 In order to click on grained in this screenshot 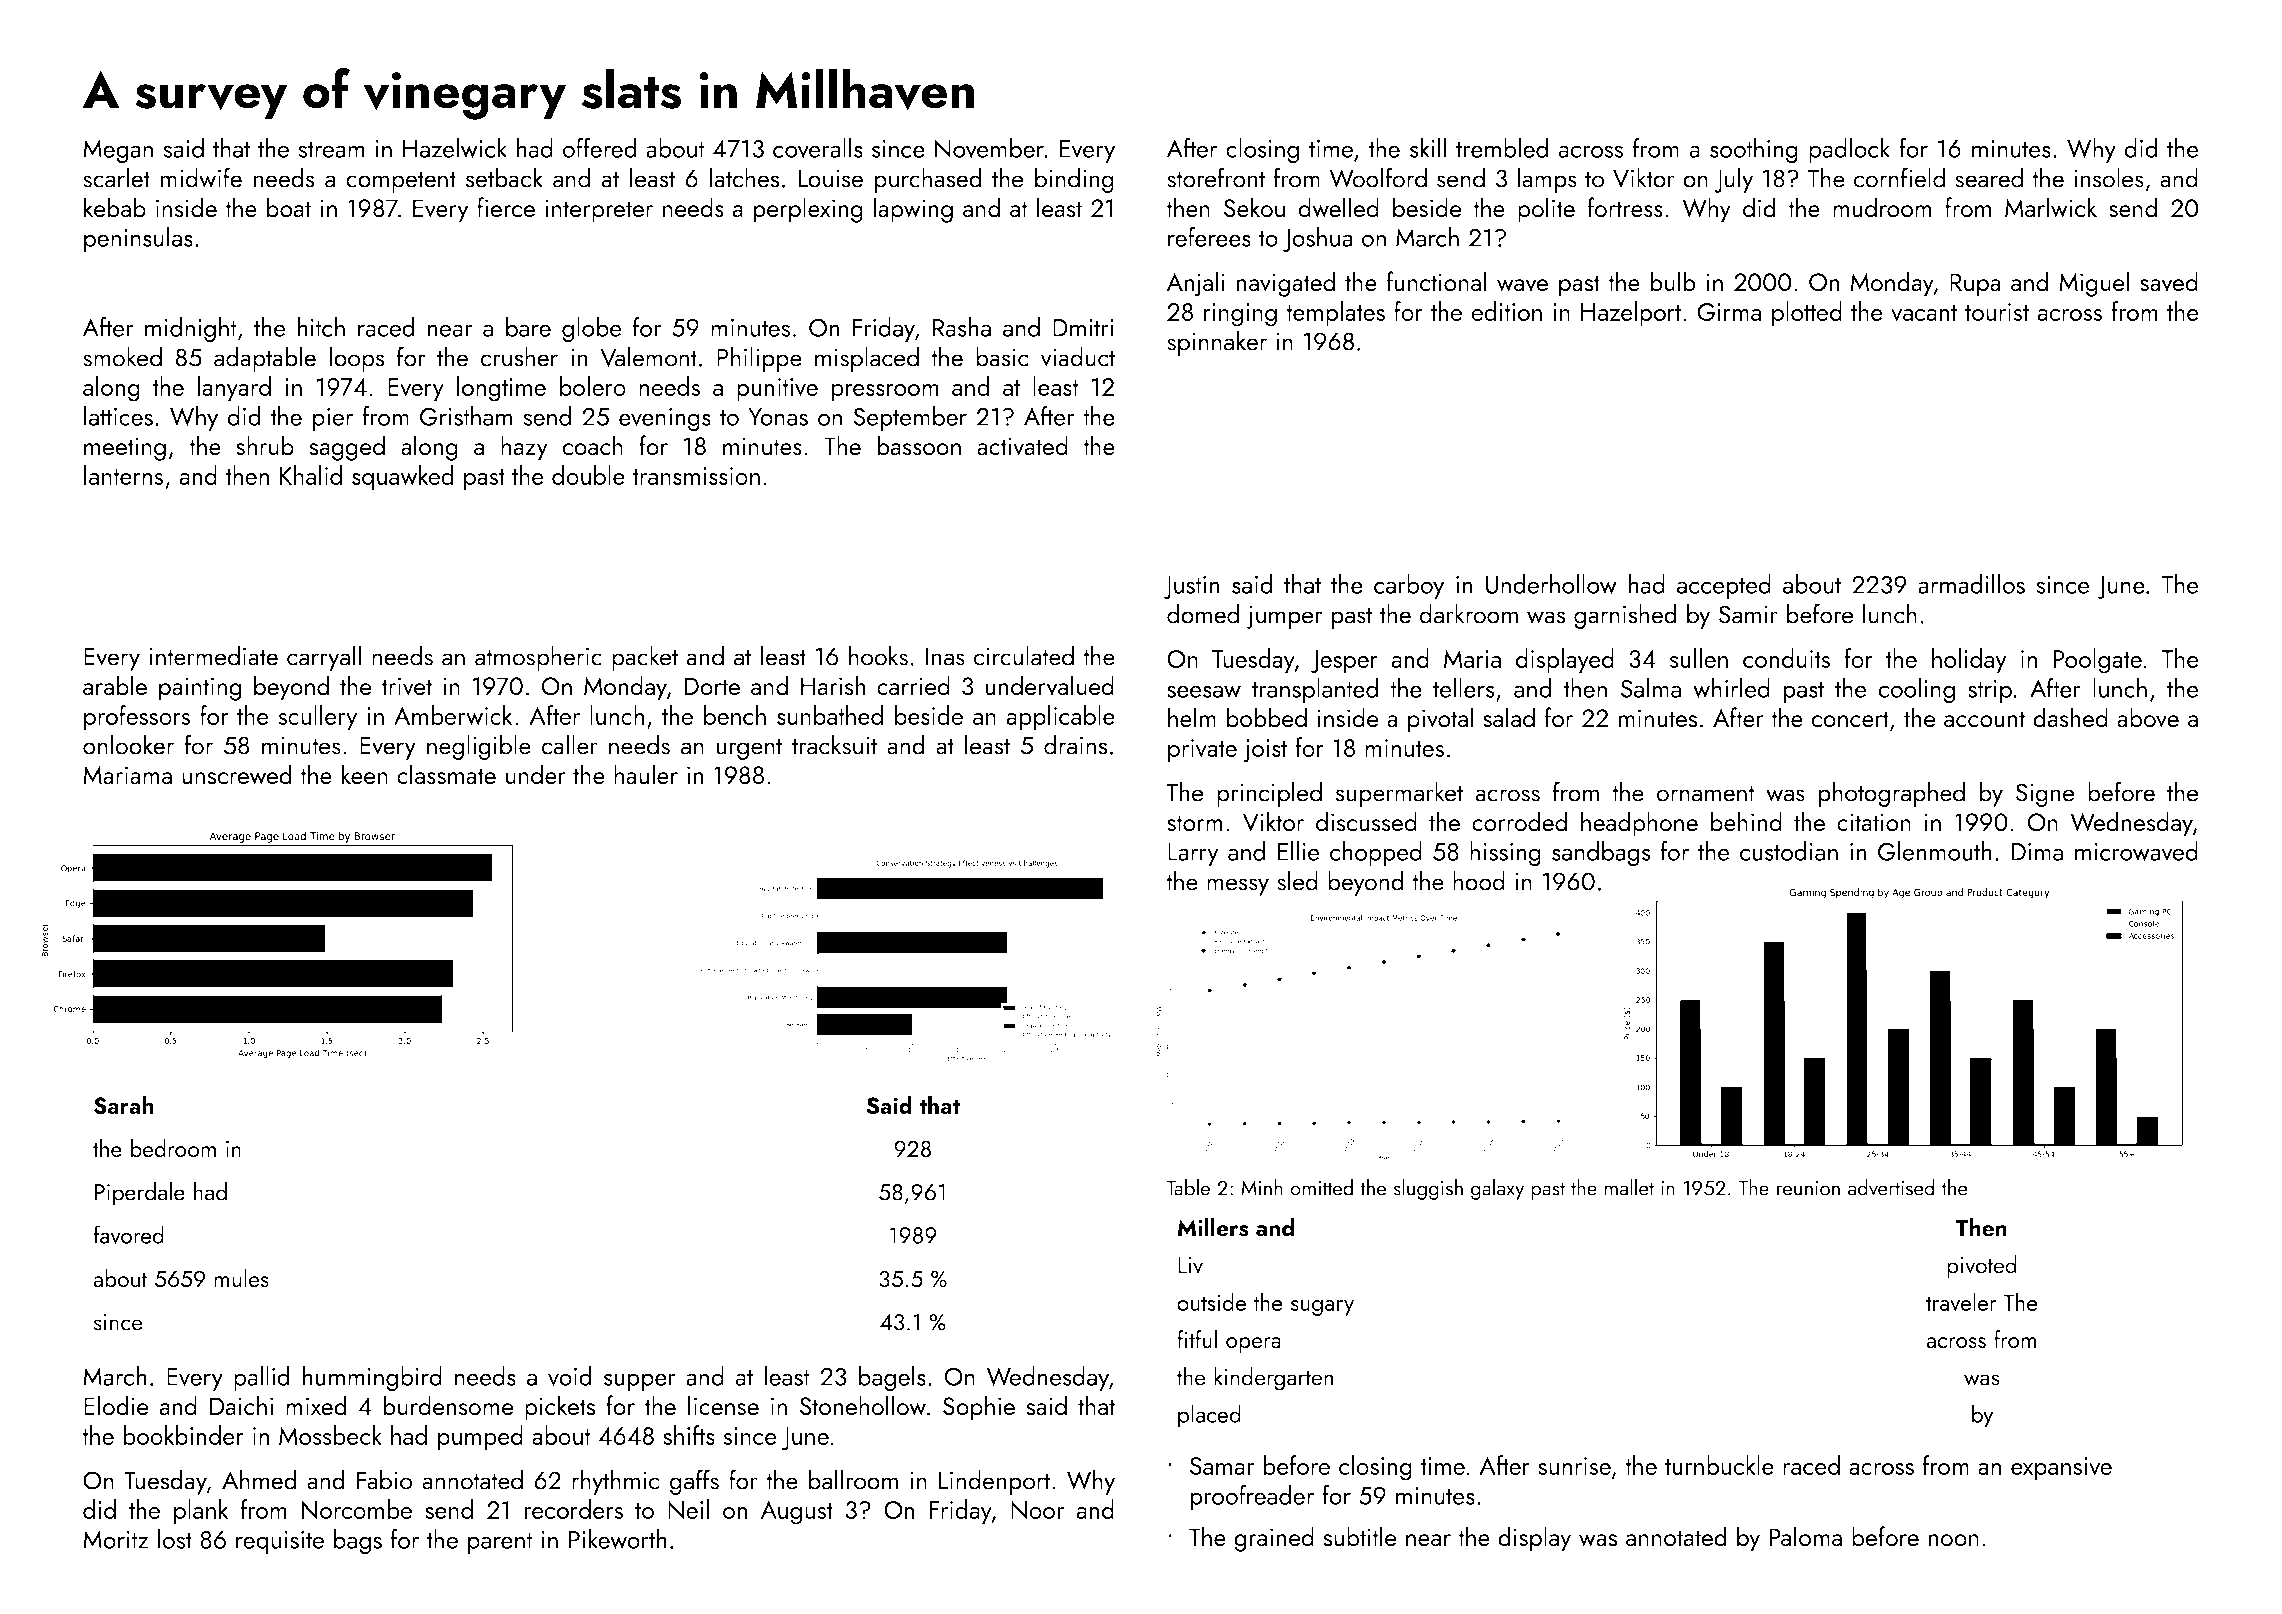, I will do `click(1274, 1539)`.
